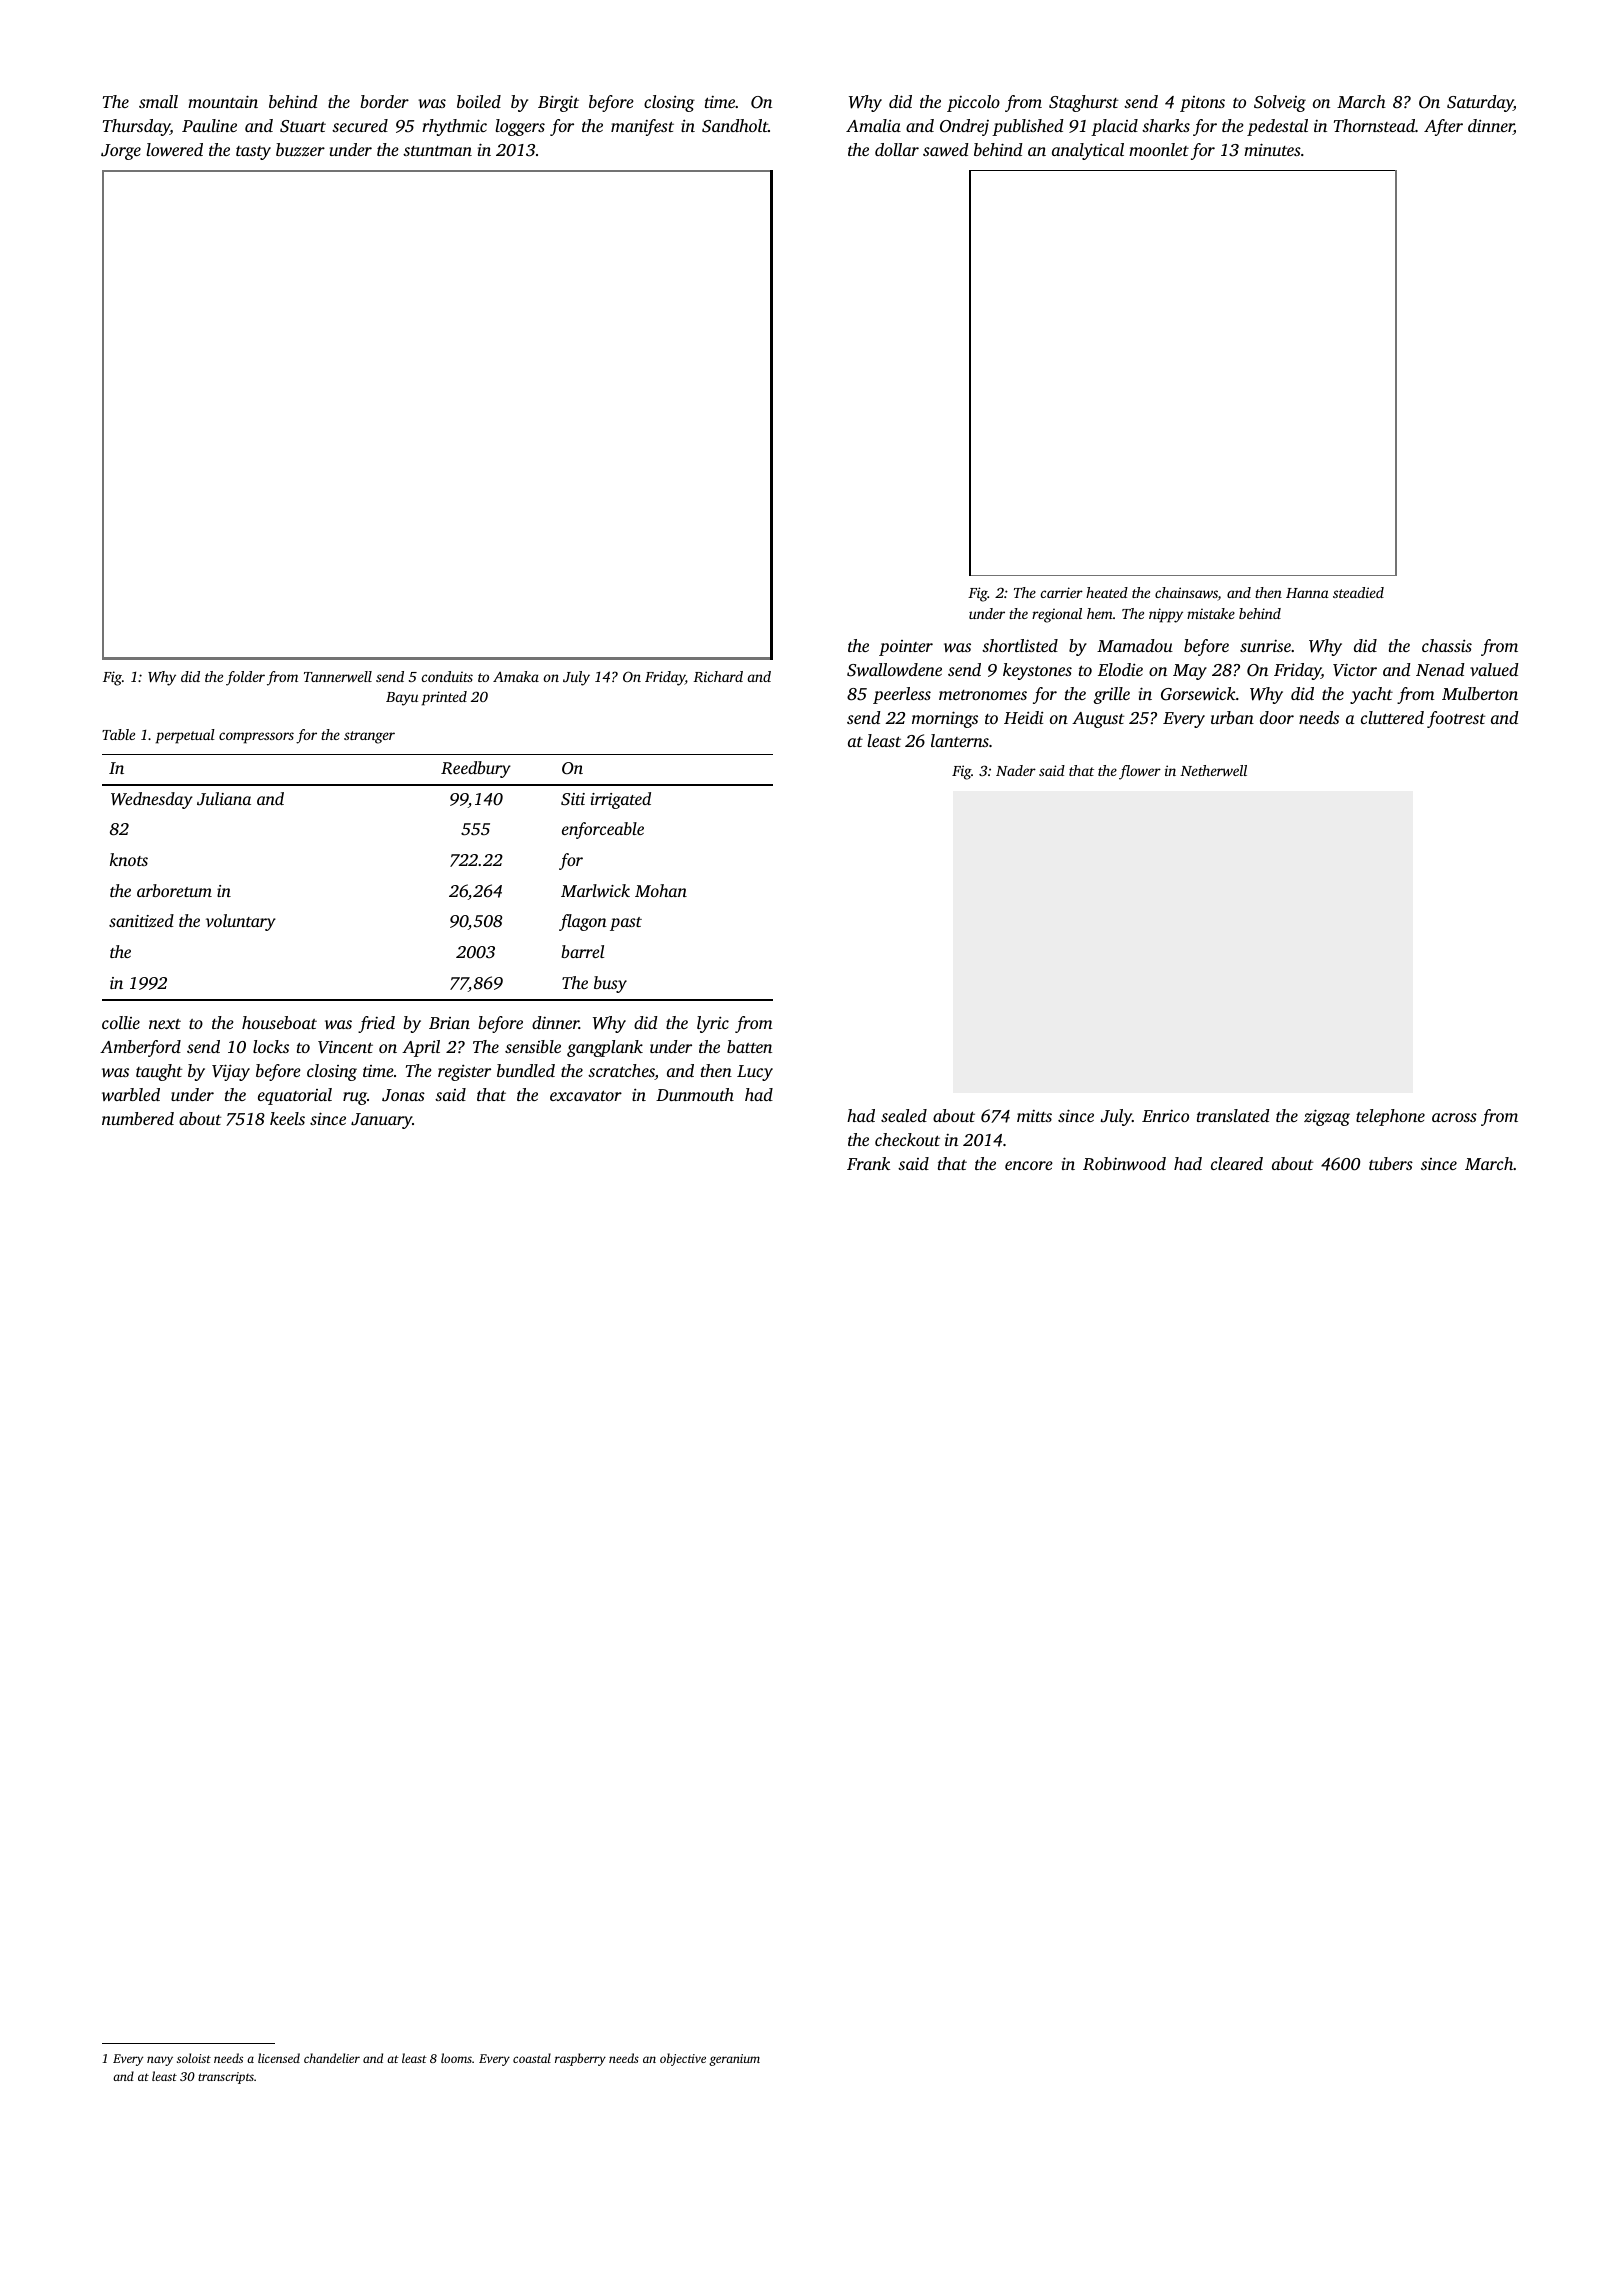 The image size is (1620, 2292). Describe the element at coordinates (338, 676) in the screenshot. I see `Tannerwell` at that location.
